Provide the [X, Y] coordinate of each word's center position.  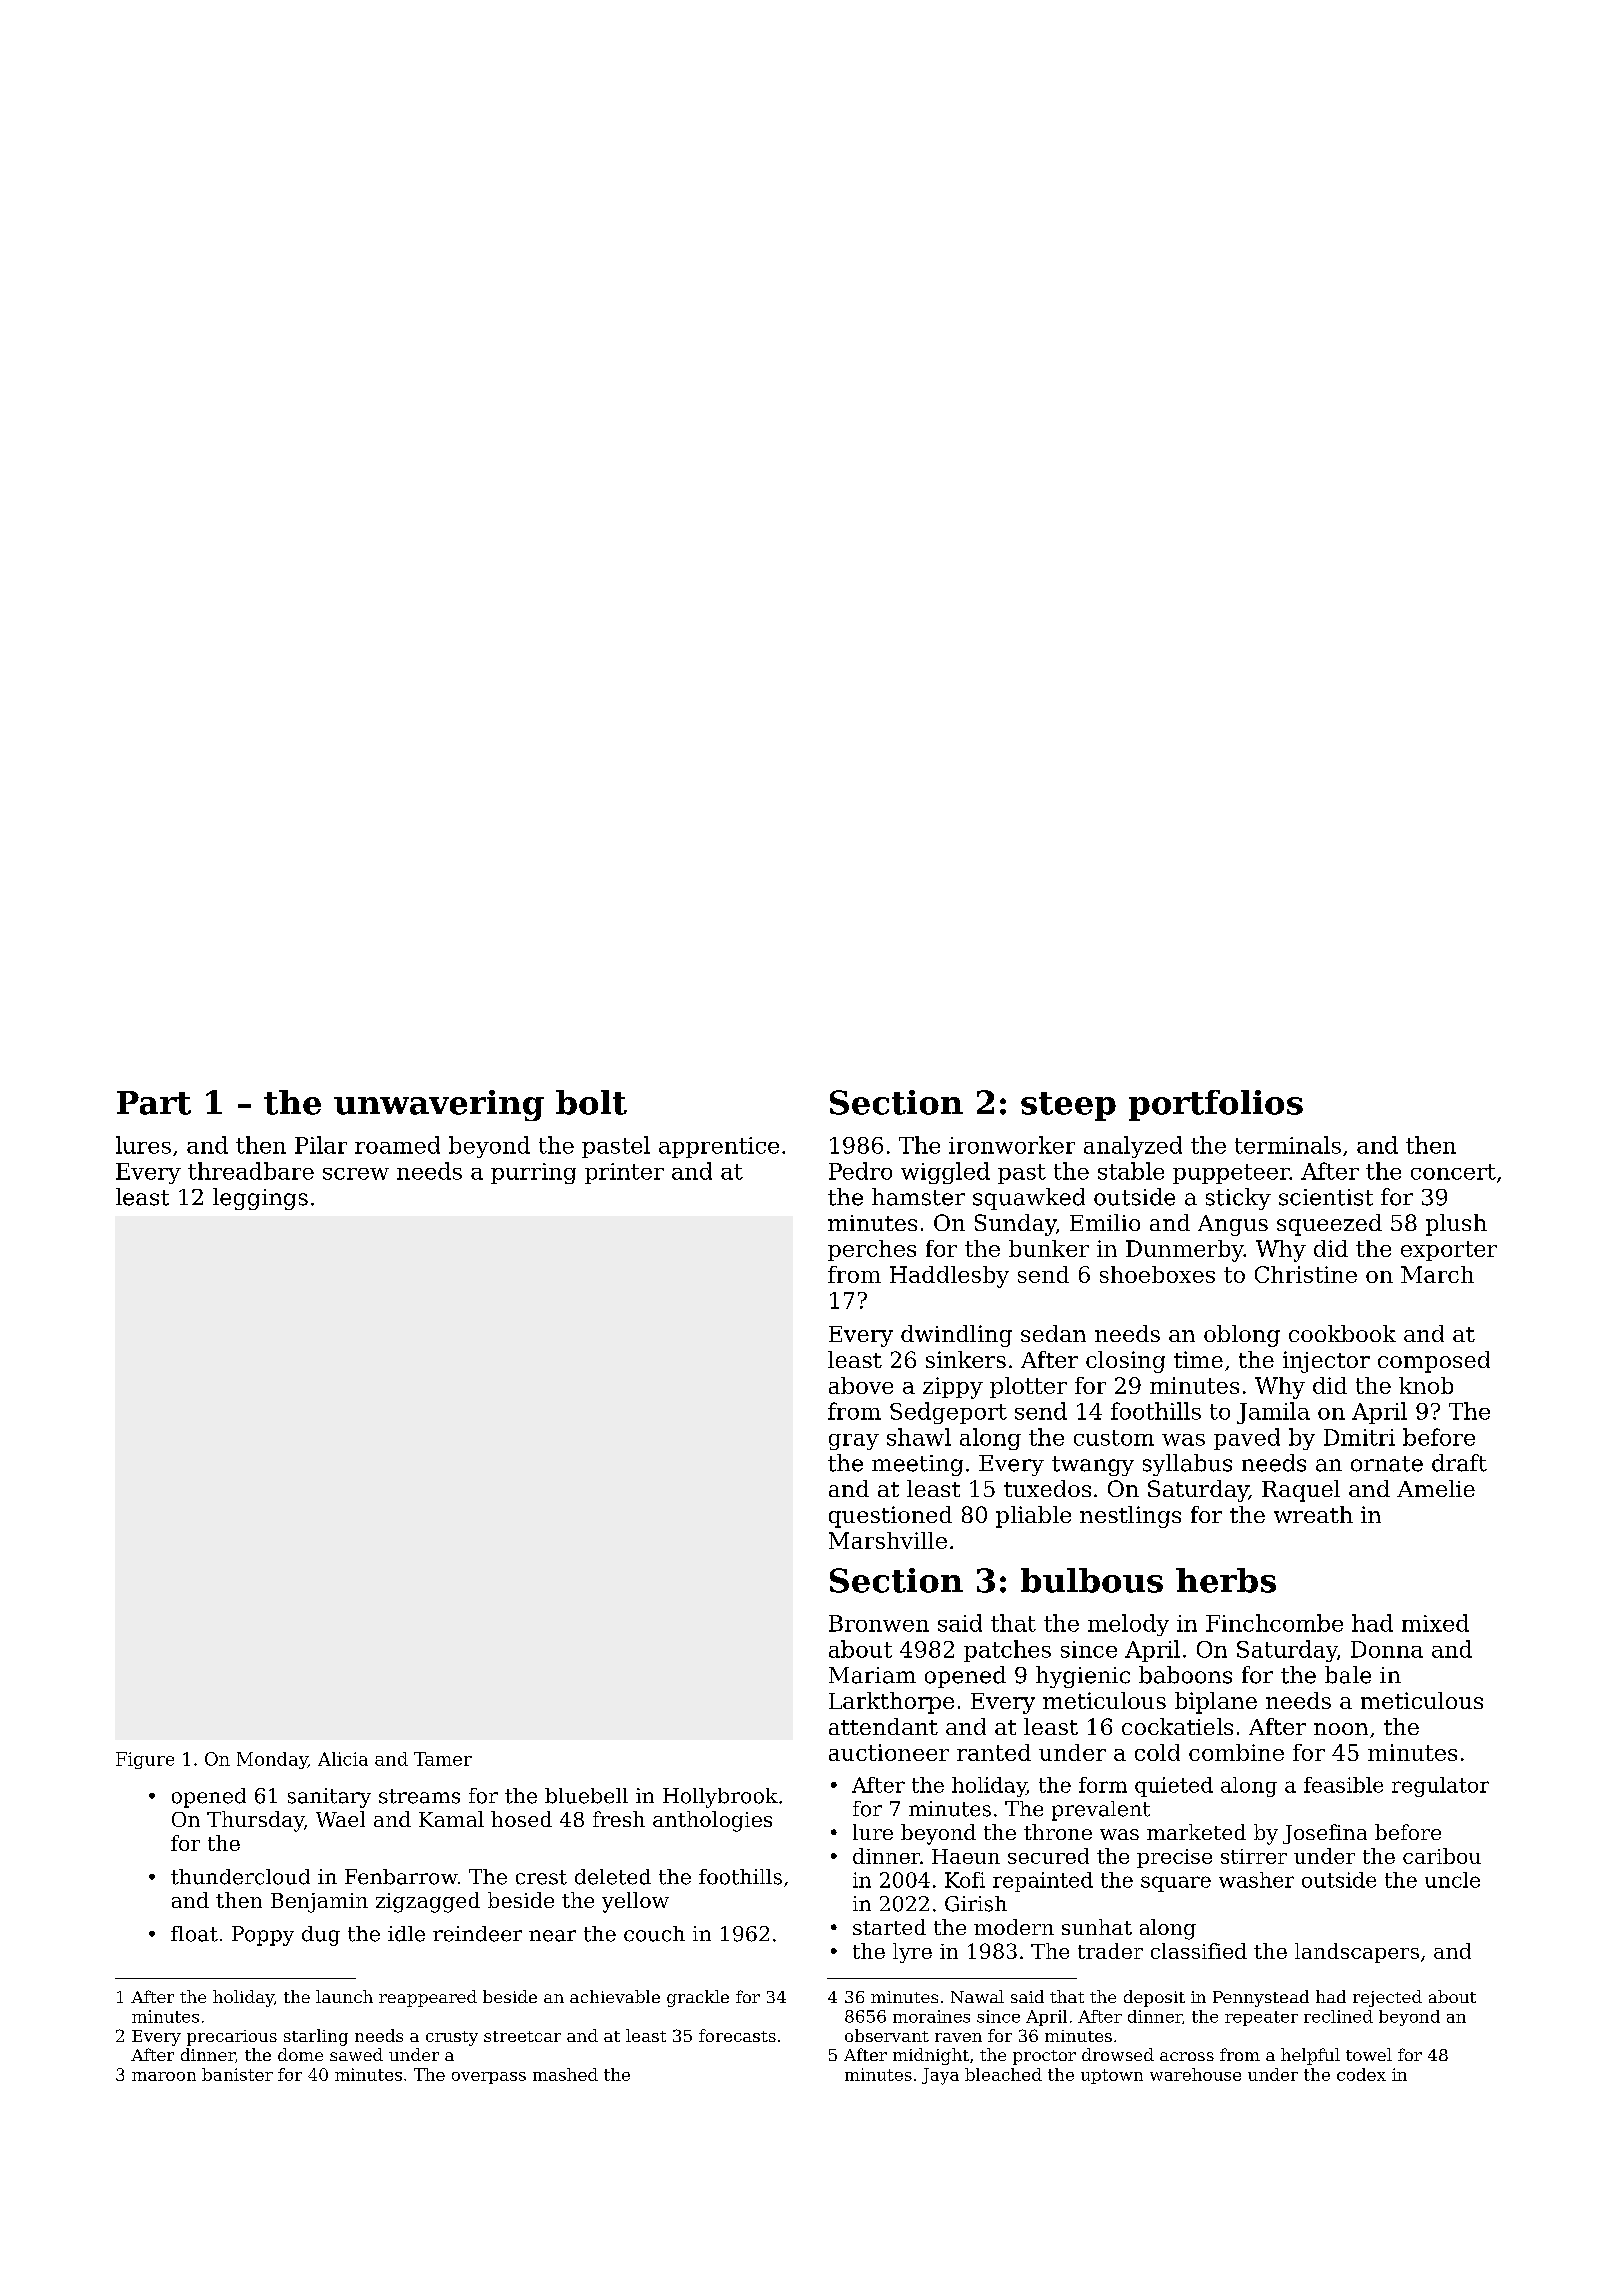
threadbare [251, 1171]
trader [1110, 1951]
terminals [1288, 1145]
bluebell [586, 1796]
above [861, 1385]
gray [854, 1442]
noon [1341, 1729]
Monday [272, 1760]
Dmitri [1359, 1437]
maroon [164, 2076]
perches [872, 1250]
